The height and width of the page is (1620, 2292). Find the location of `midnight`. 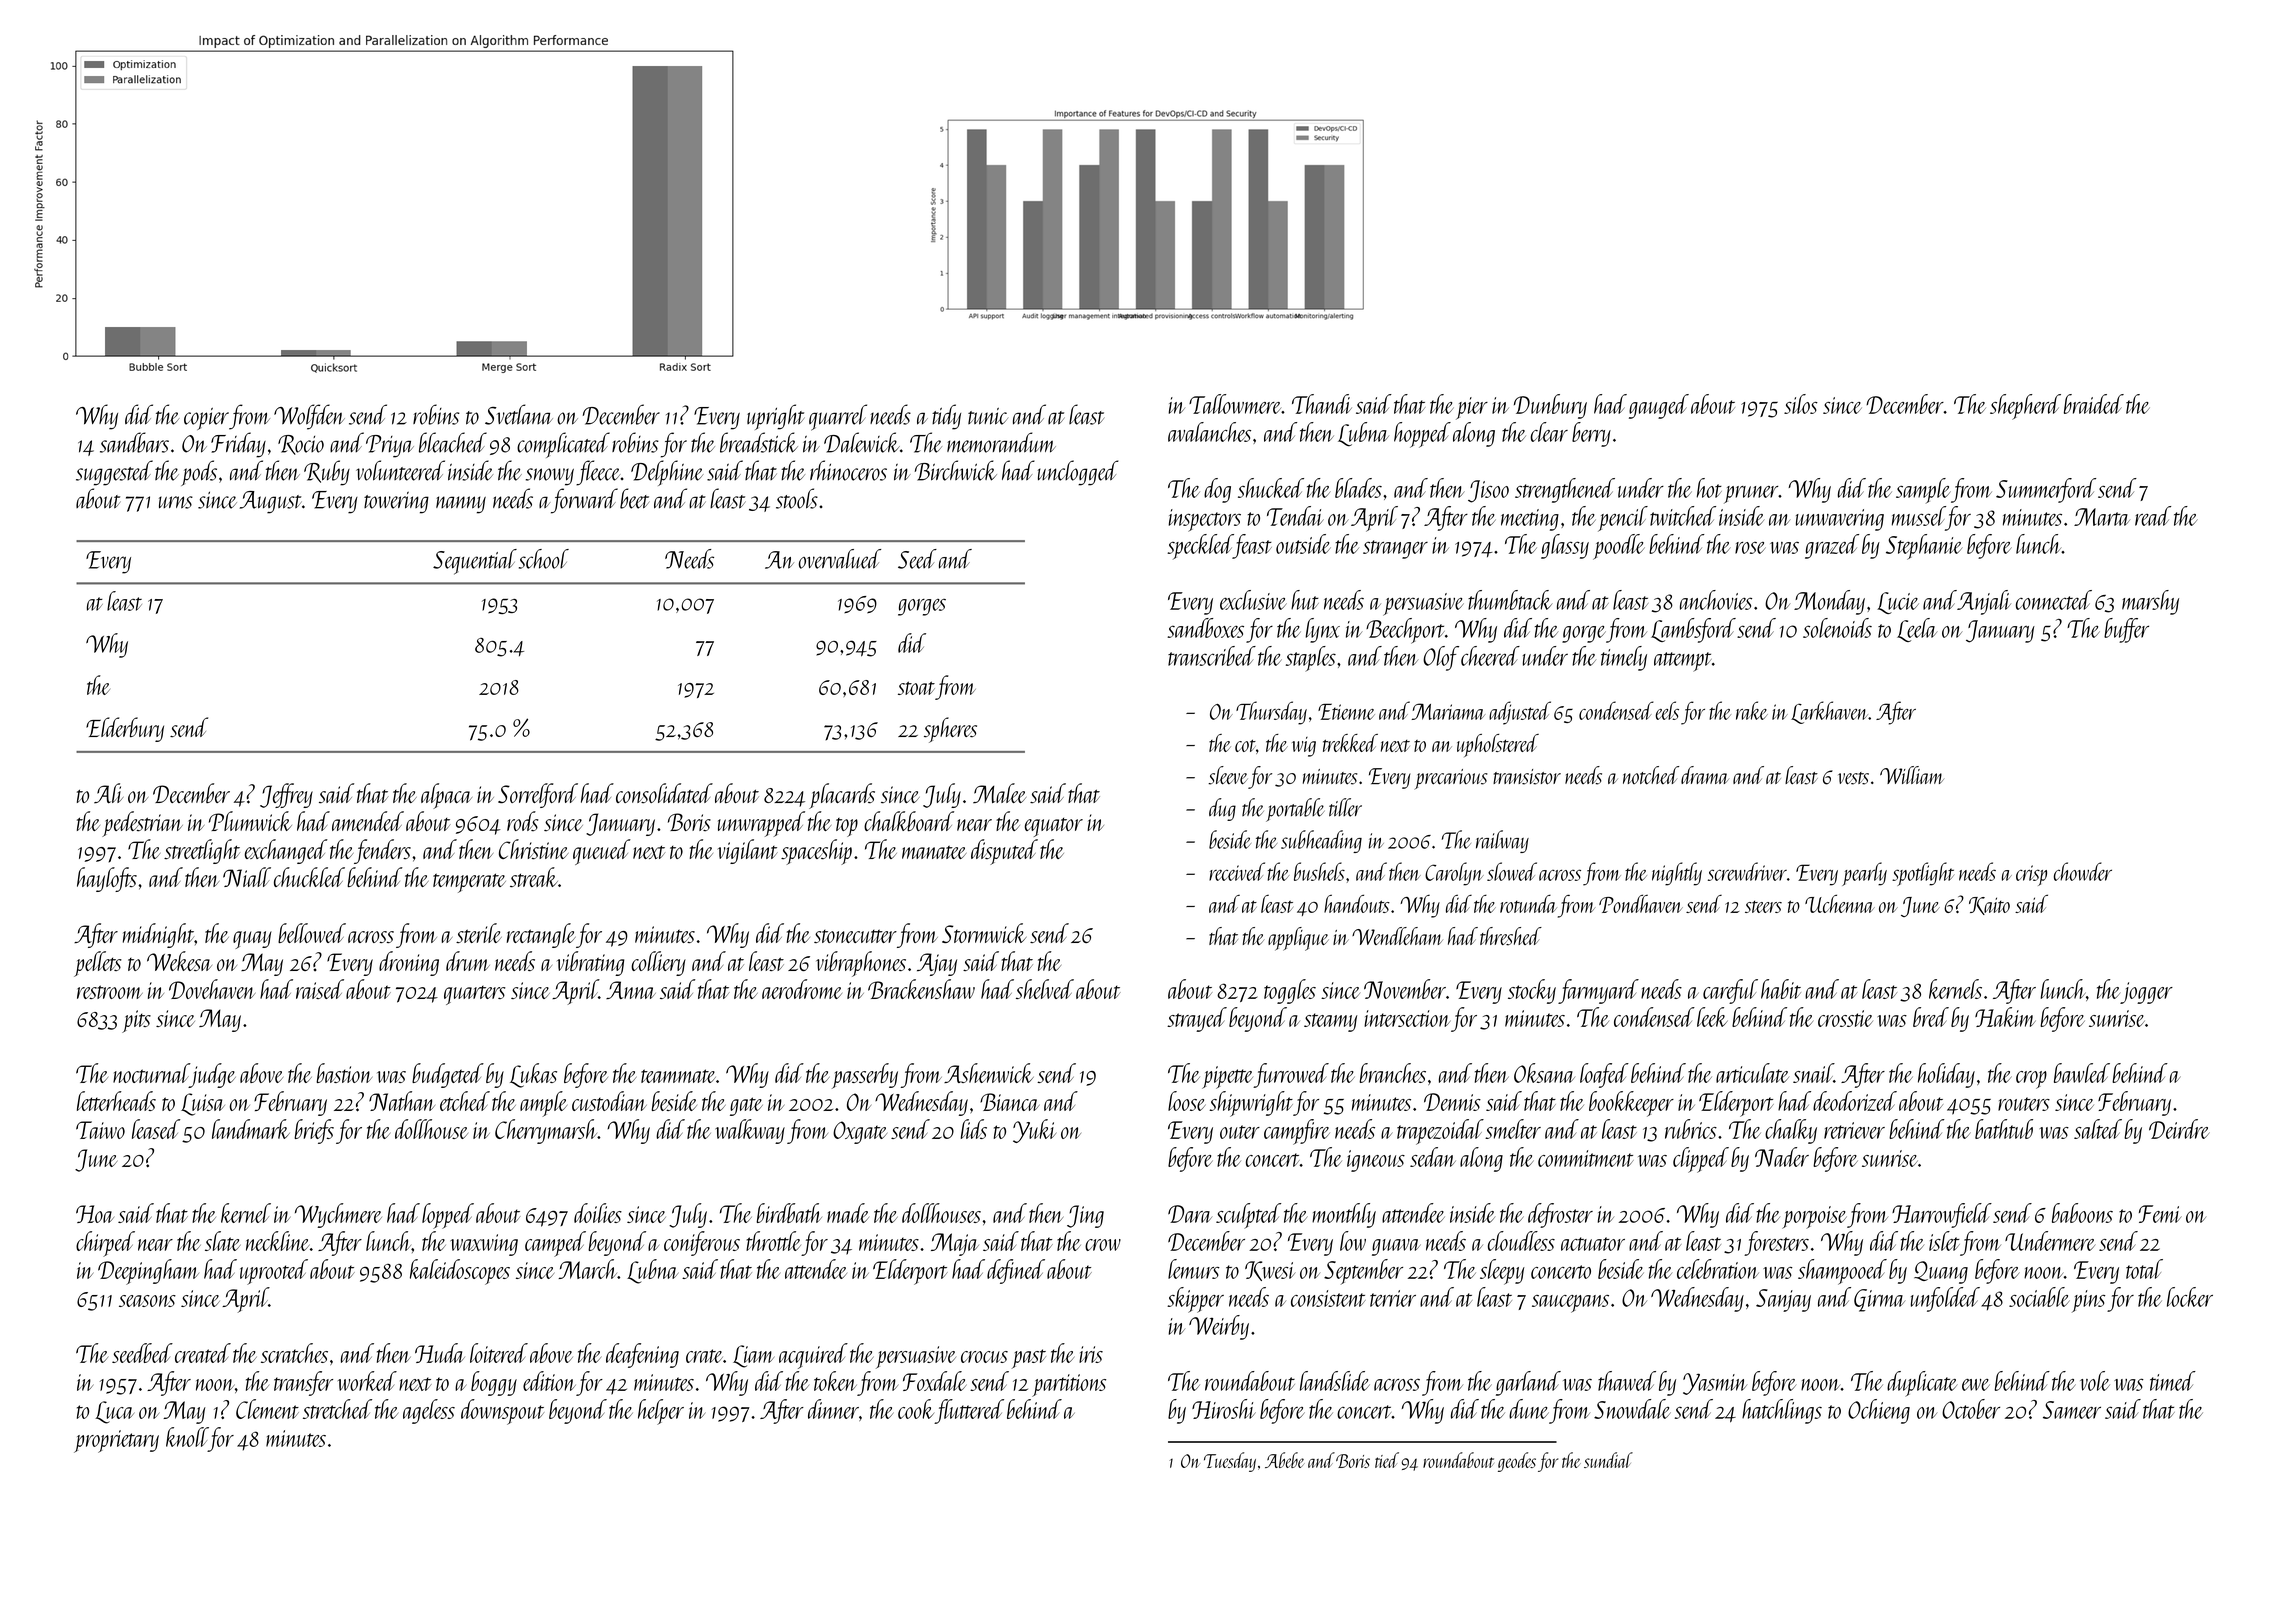

midnight is located at coordinates (158, 935).
